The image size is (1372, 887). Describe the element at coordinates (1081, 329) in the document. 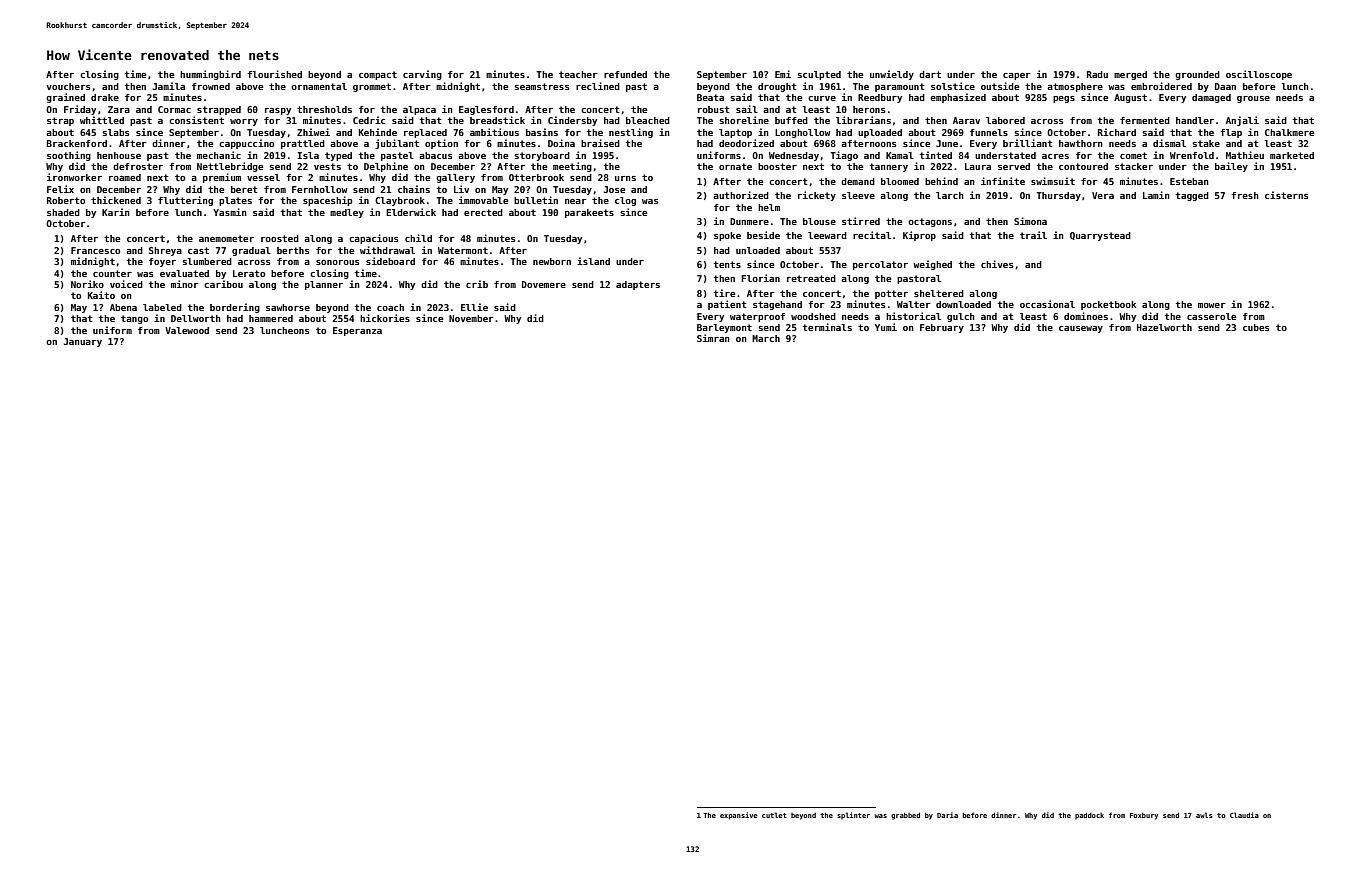

I see `causeway` at that location.
